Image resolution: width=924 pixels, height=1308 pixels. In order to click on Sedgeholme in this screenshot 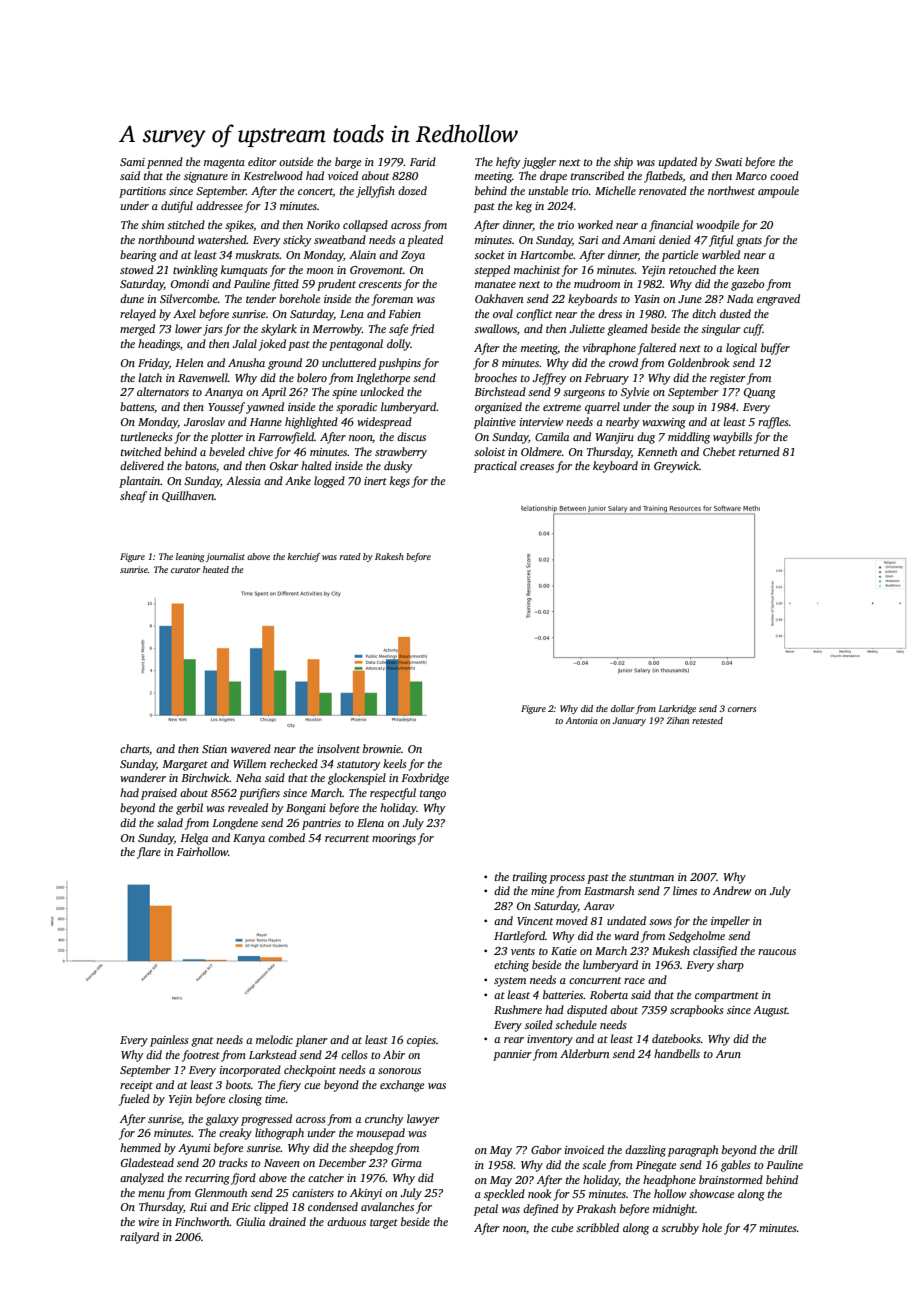, I will do `click(696, 937)`.
